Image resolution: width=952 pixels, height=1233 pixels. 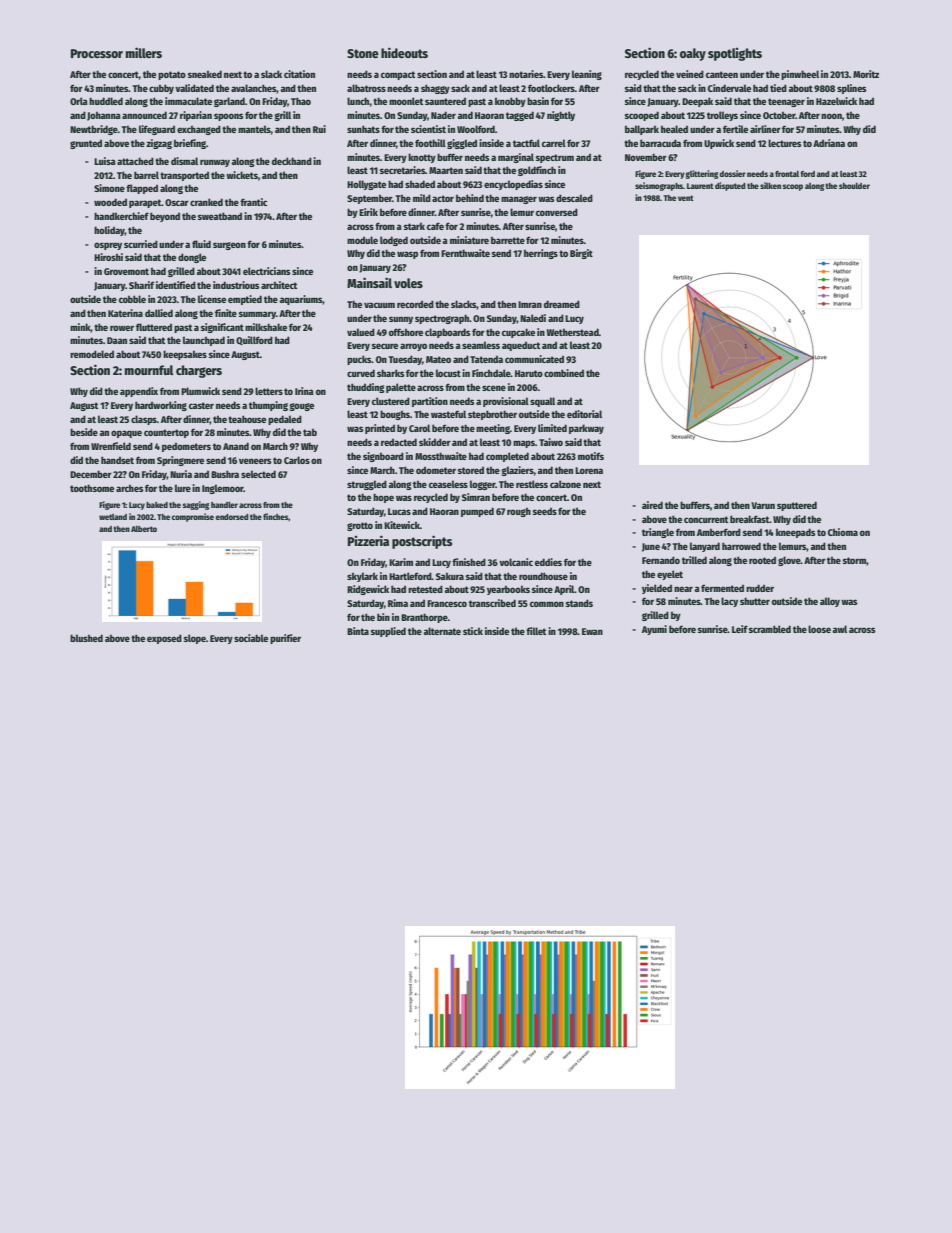 I want to click on footlockers, so click(x=551, y=88).
